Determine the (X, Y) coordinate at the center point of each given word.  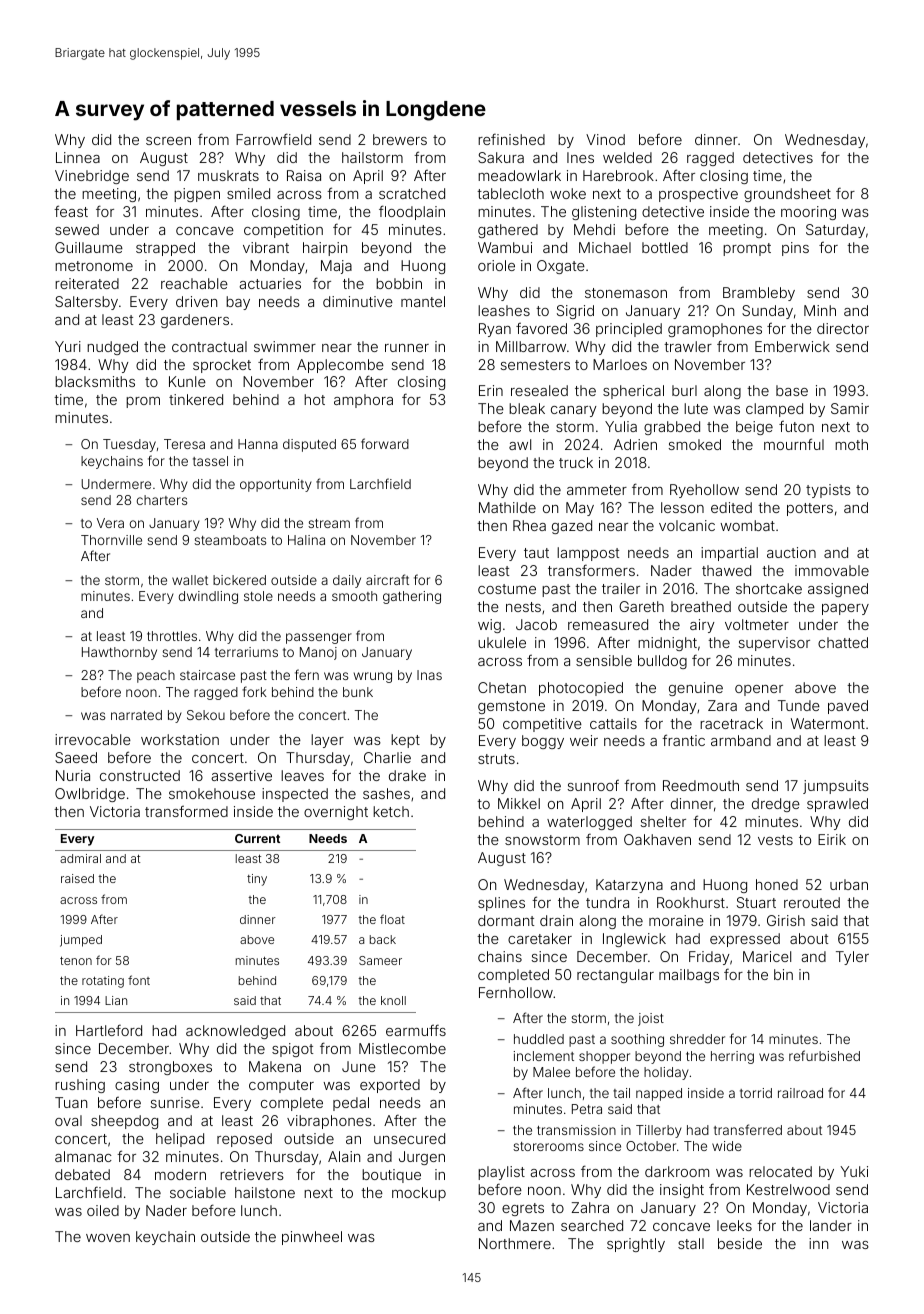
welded (627, 157)
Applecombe (340, 366)
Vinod (605, 139)
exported (390, 1086)
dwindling (208, 597)
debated (82, 1174)
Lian (116, 1000)
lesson (682, 507)
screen (168, 141)
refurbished (824, 1055)
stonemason (626, 293)
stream (329, 523)
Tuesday (129, 445)
